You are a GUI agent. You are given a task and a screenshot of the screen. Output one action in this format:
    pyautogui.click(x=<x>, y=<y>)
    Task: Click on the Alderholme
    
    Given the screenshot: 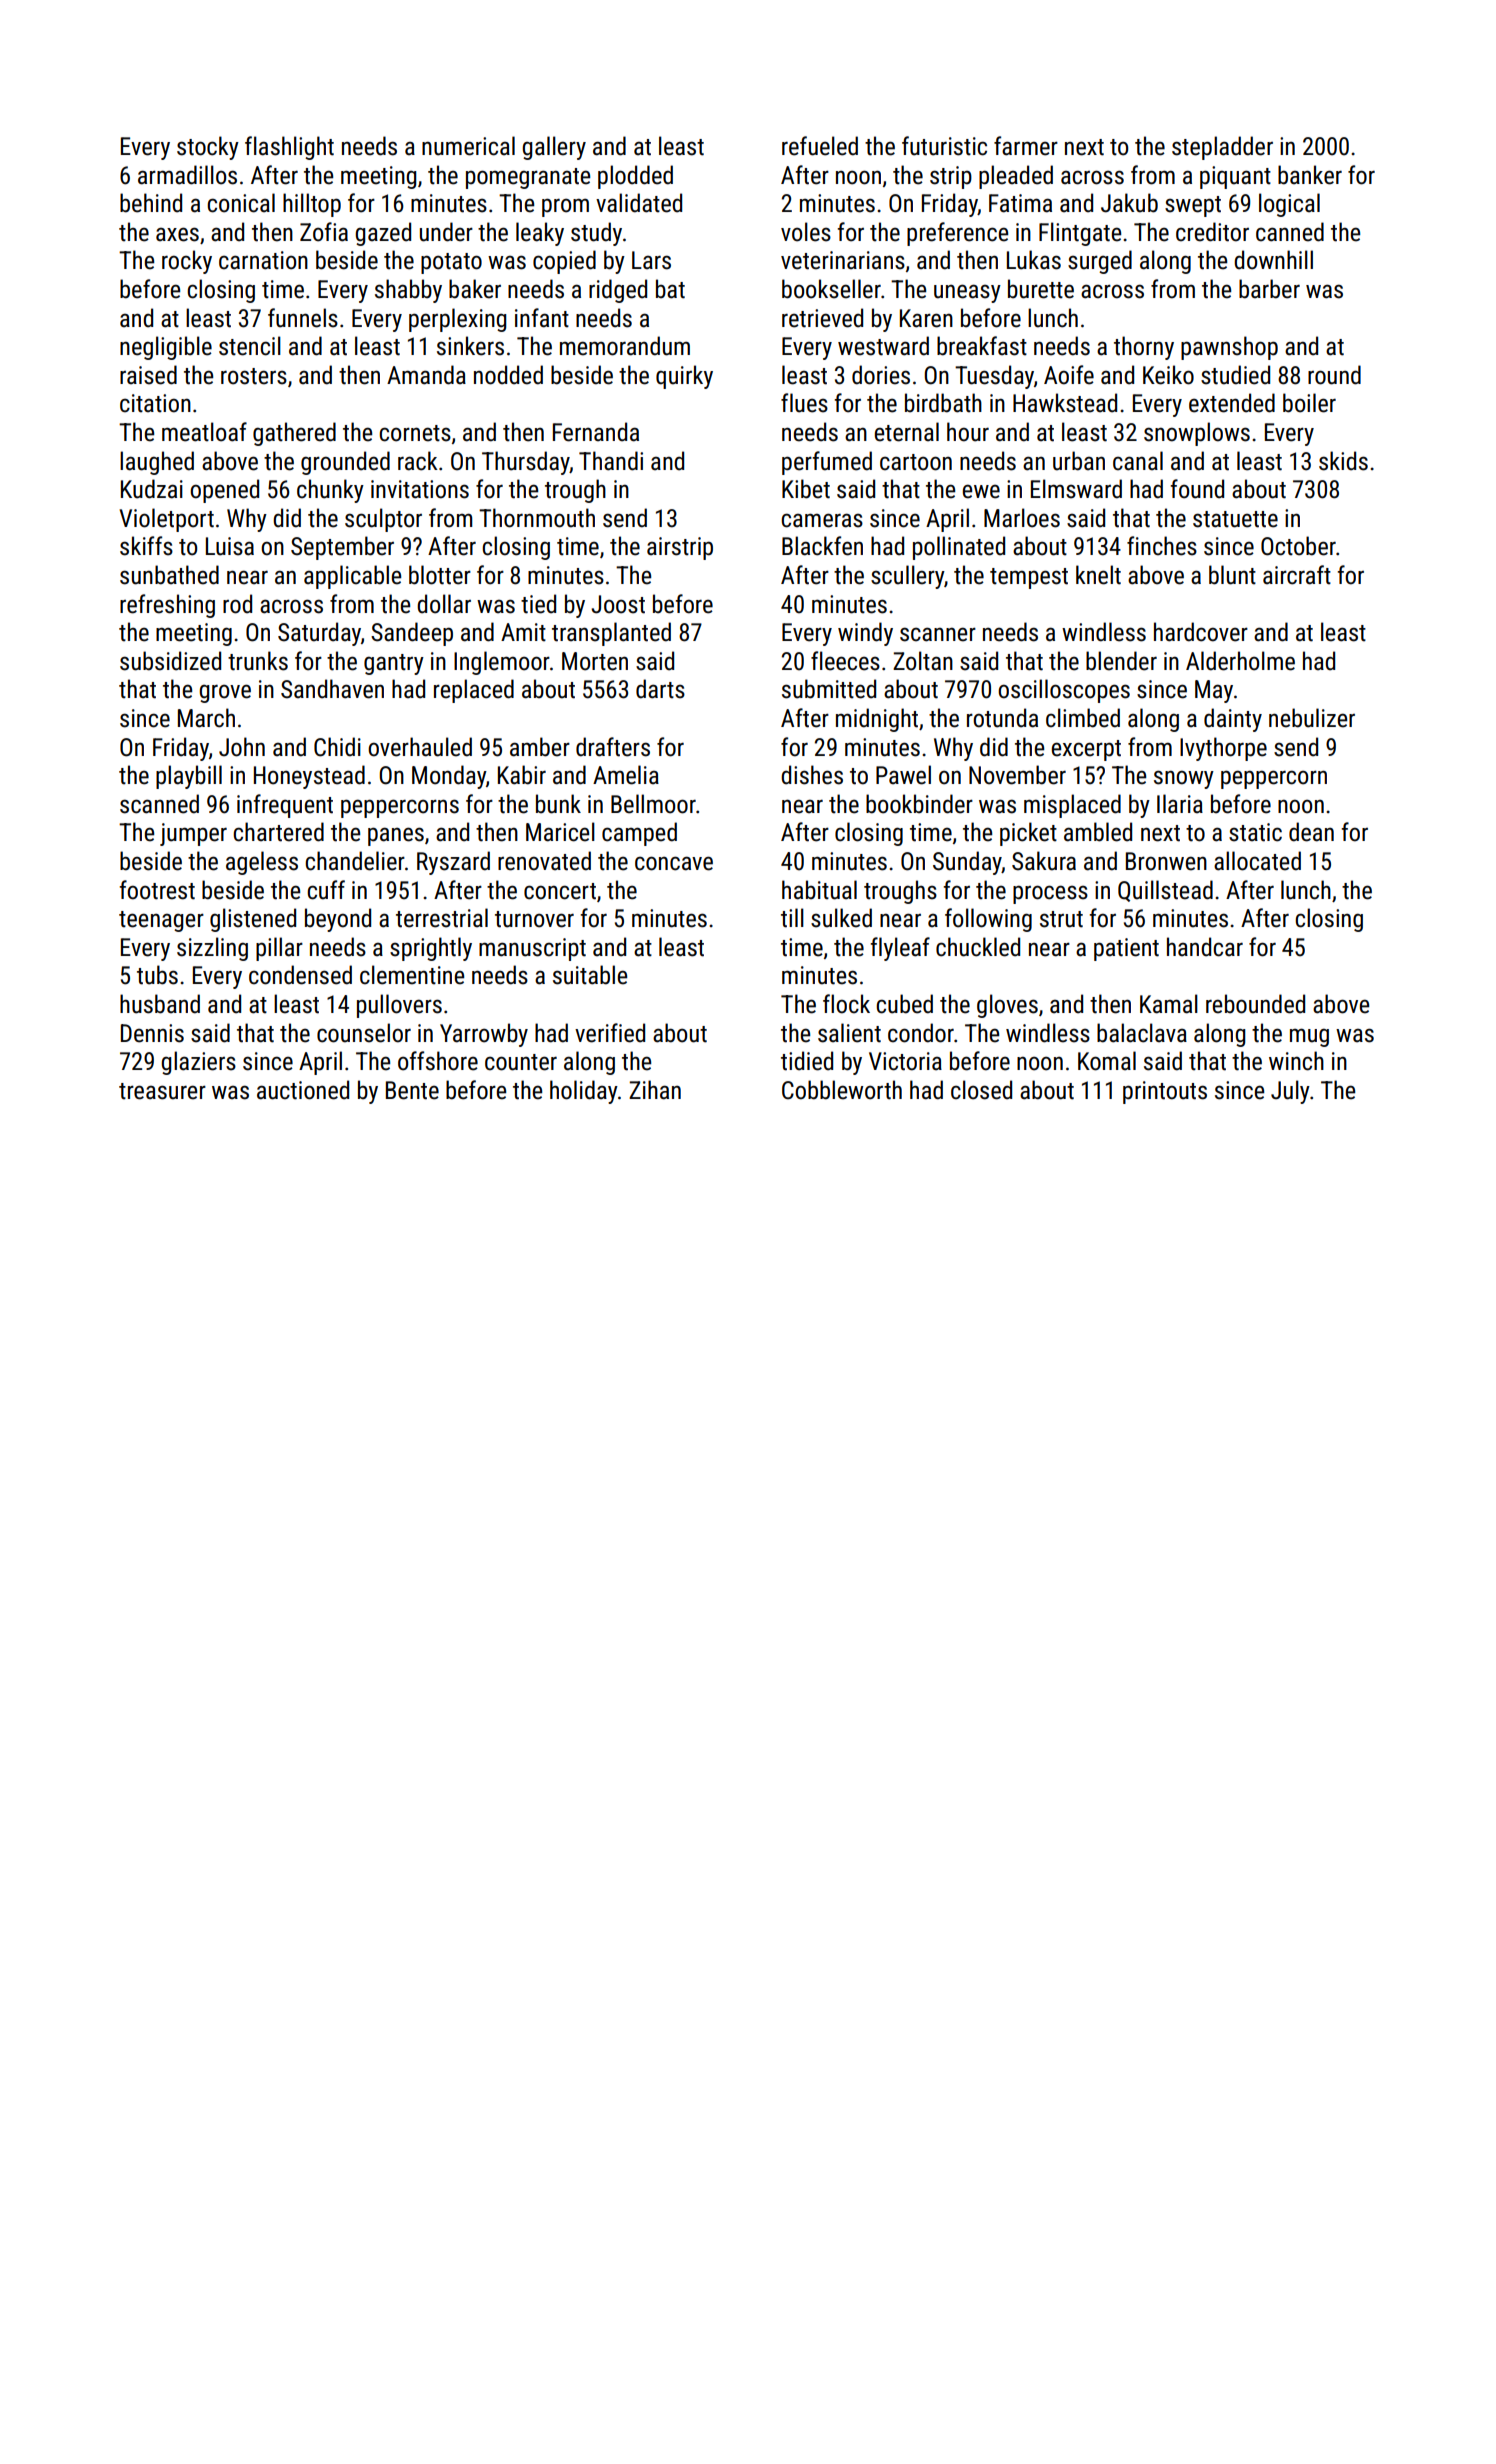 What is the action you would take?
    pyautogui.click(x=1240, y=661)
